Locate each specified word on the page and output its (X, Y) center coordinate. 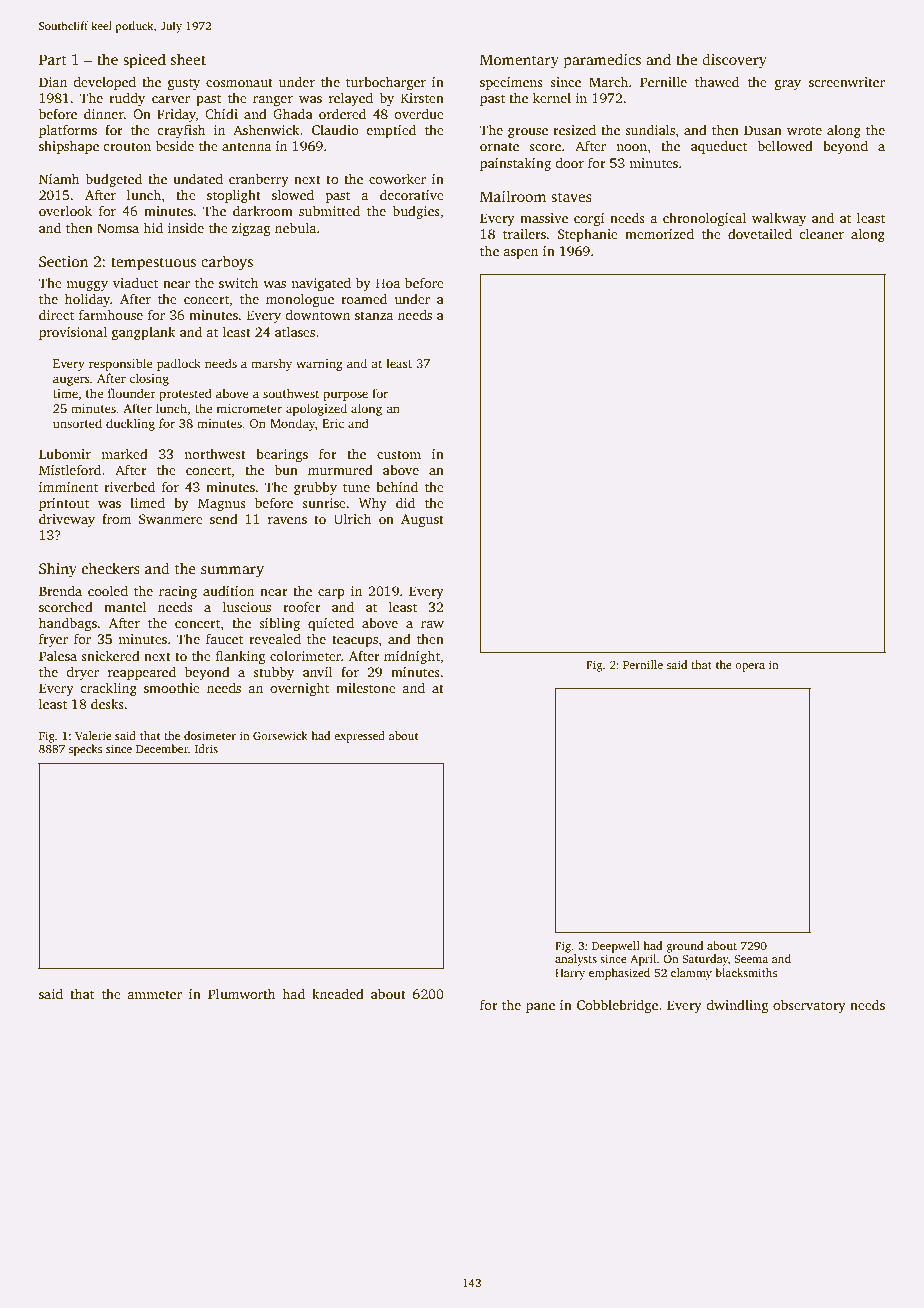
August (422, 520)
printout (64, 504)
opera (750, 667)
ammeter (154, 994)
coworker (397, 178)
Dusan (763, 130)
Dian (53, 82)
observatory (809, 1006)
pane (540, 1008)
